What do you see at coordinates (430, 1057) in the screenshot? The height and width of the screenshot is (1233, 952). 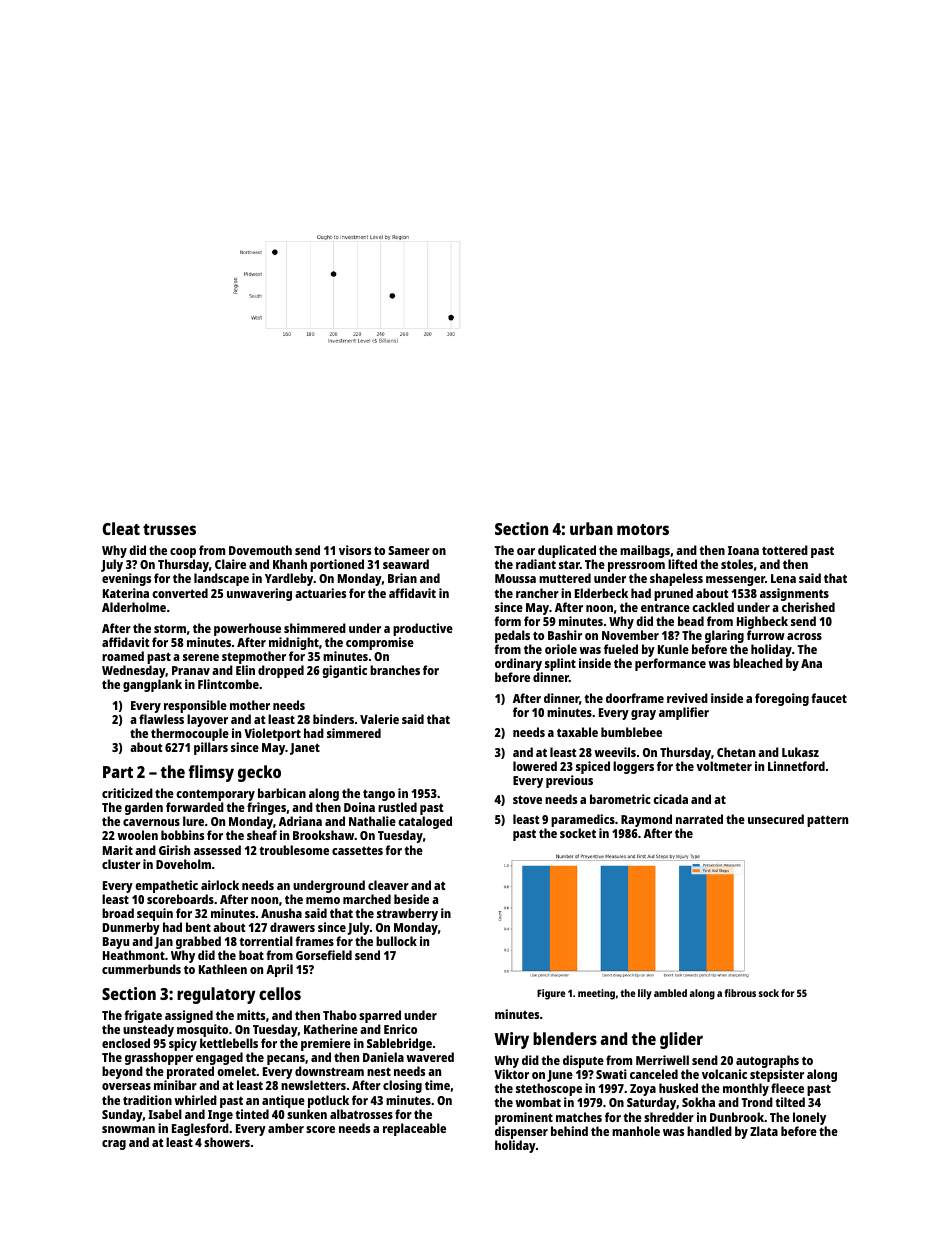 I see `wavered` at bounding box center [430, 1057].
